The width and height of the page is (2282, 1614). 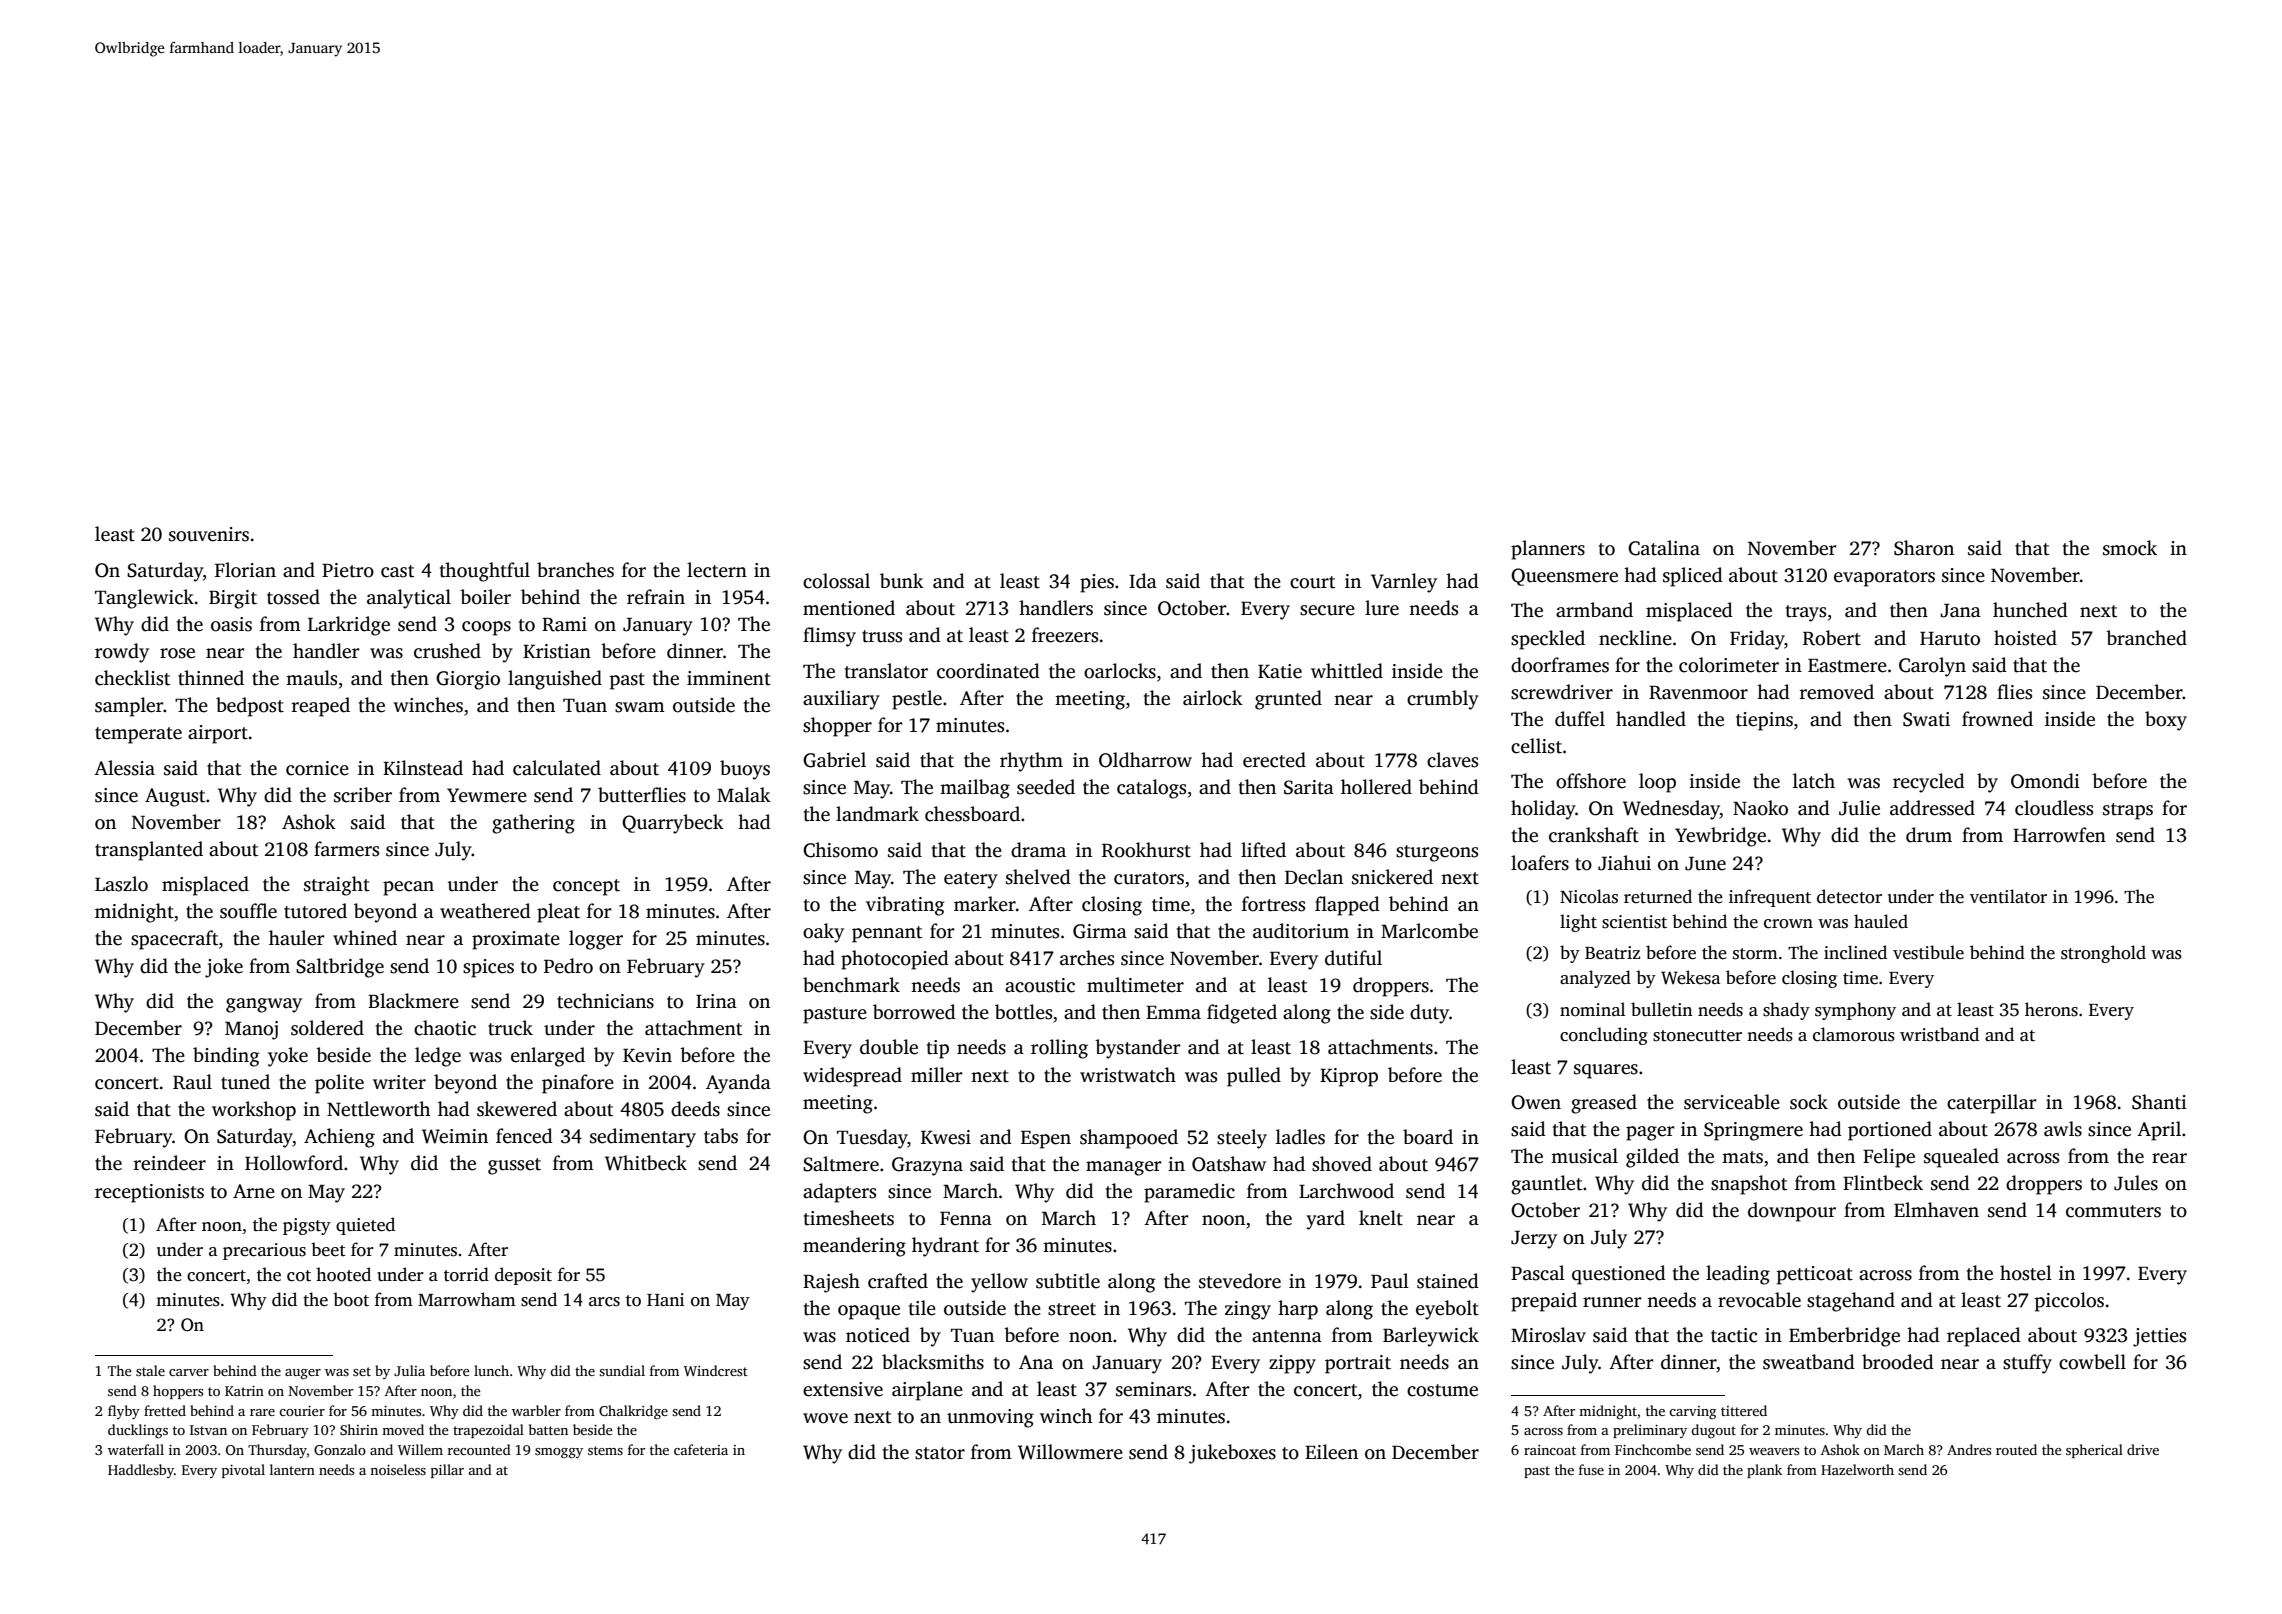 What do you see at coordinates (1232, 1454) in the page?
I see `jukeboxes` at bounding box center [1232, 1454].
